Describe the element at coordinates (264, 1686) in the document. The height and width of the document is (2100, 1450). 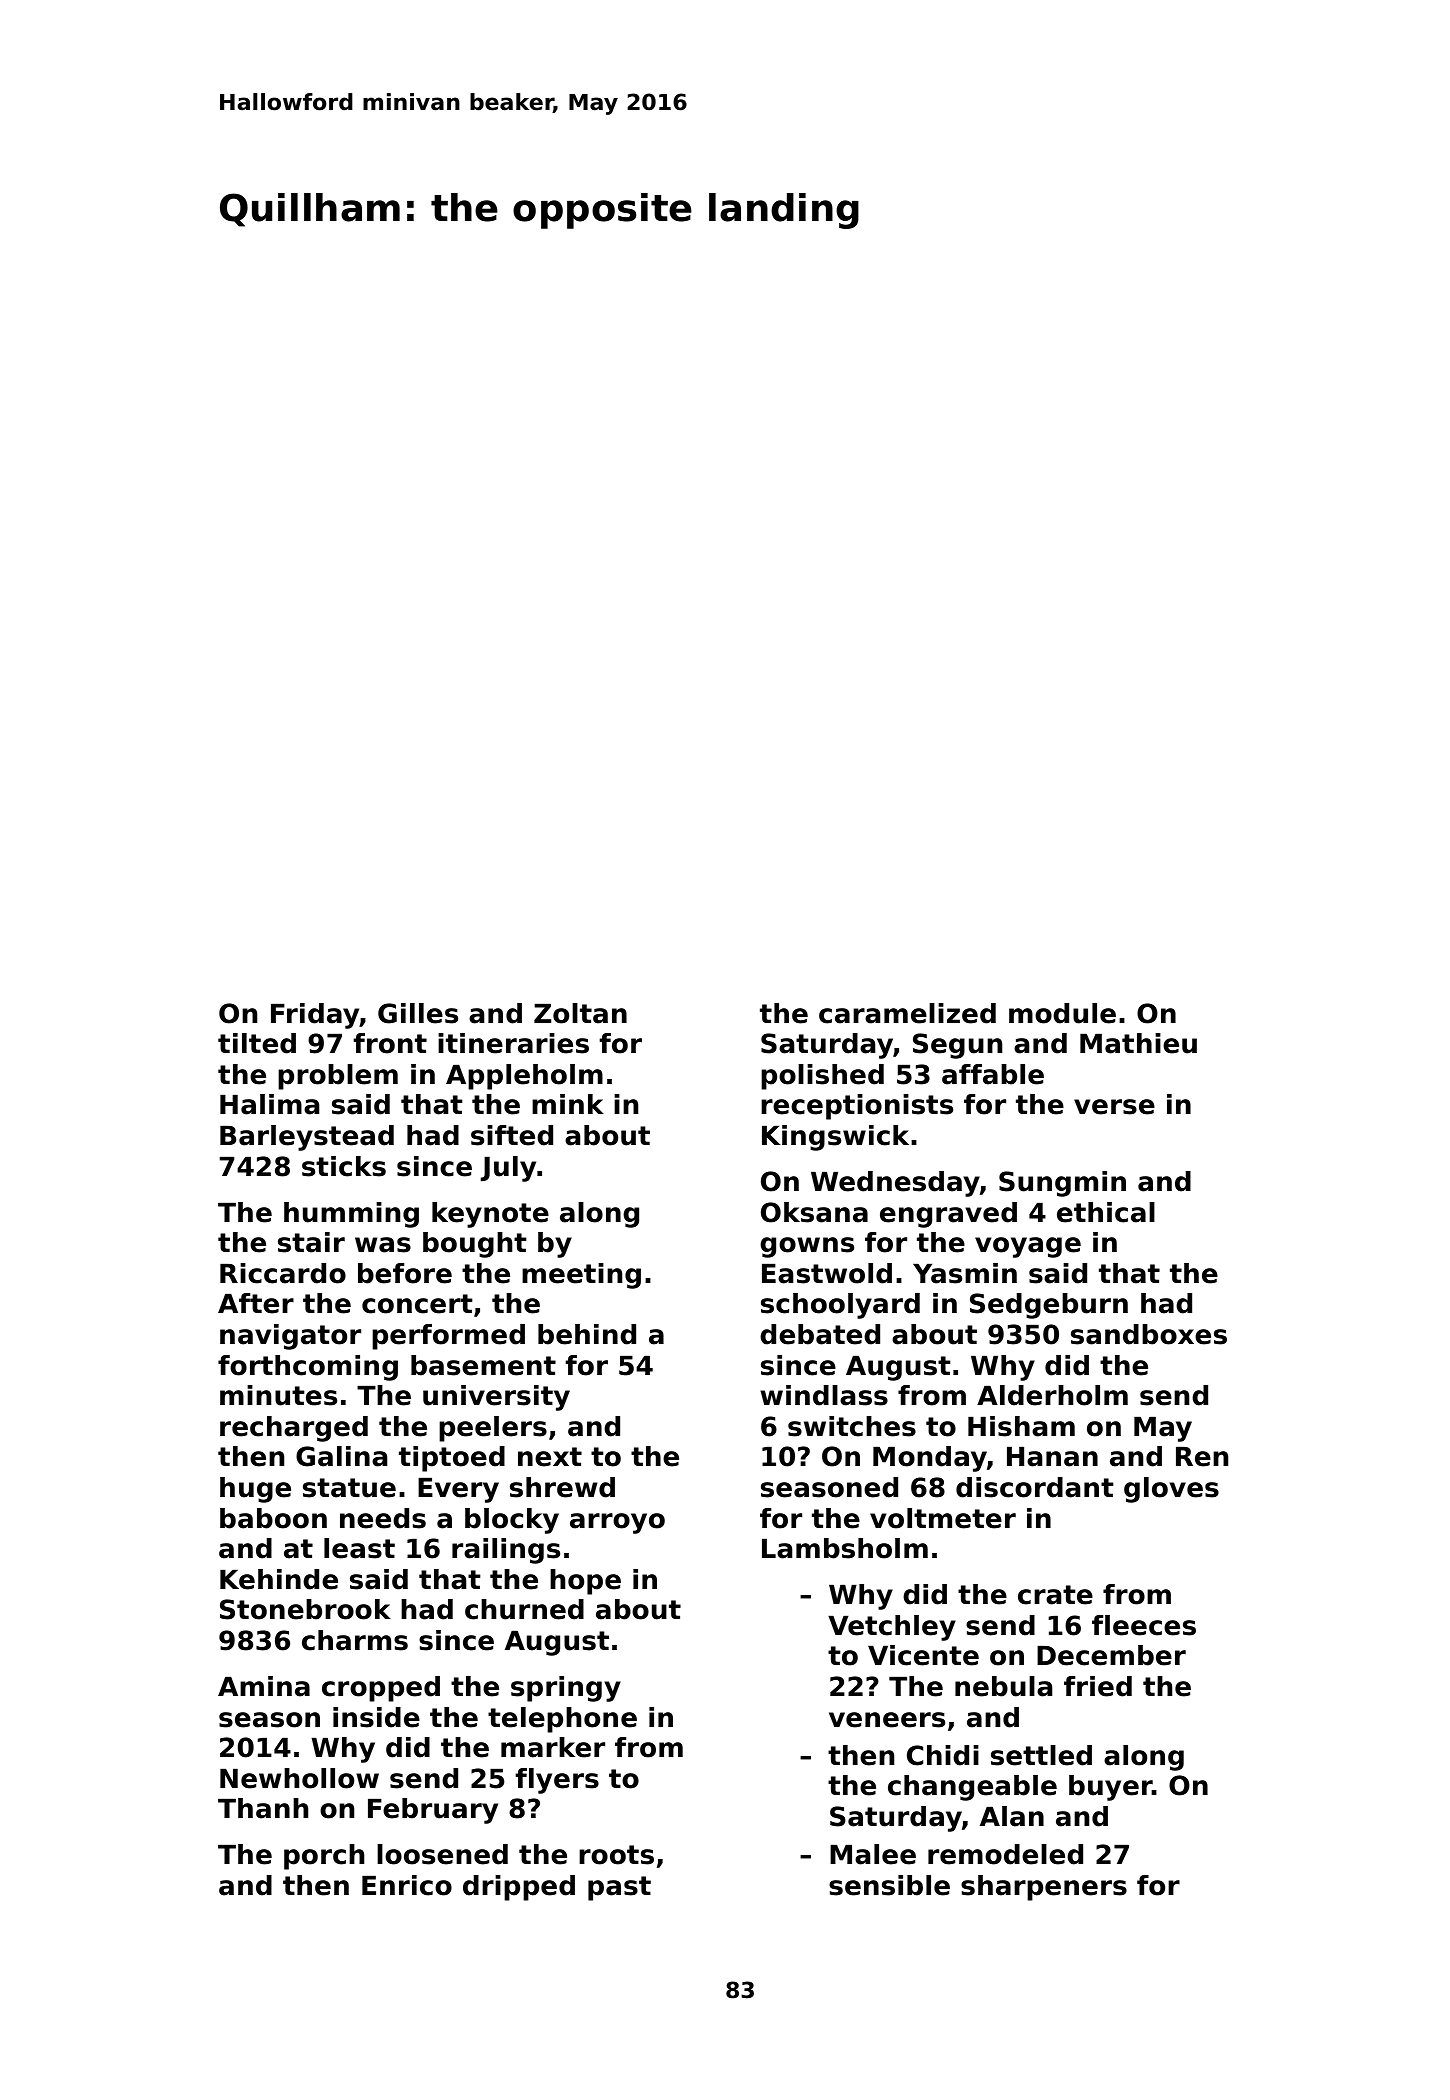
I see `Amina` at that location.
